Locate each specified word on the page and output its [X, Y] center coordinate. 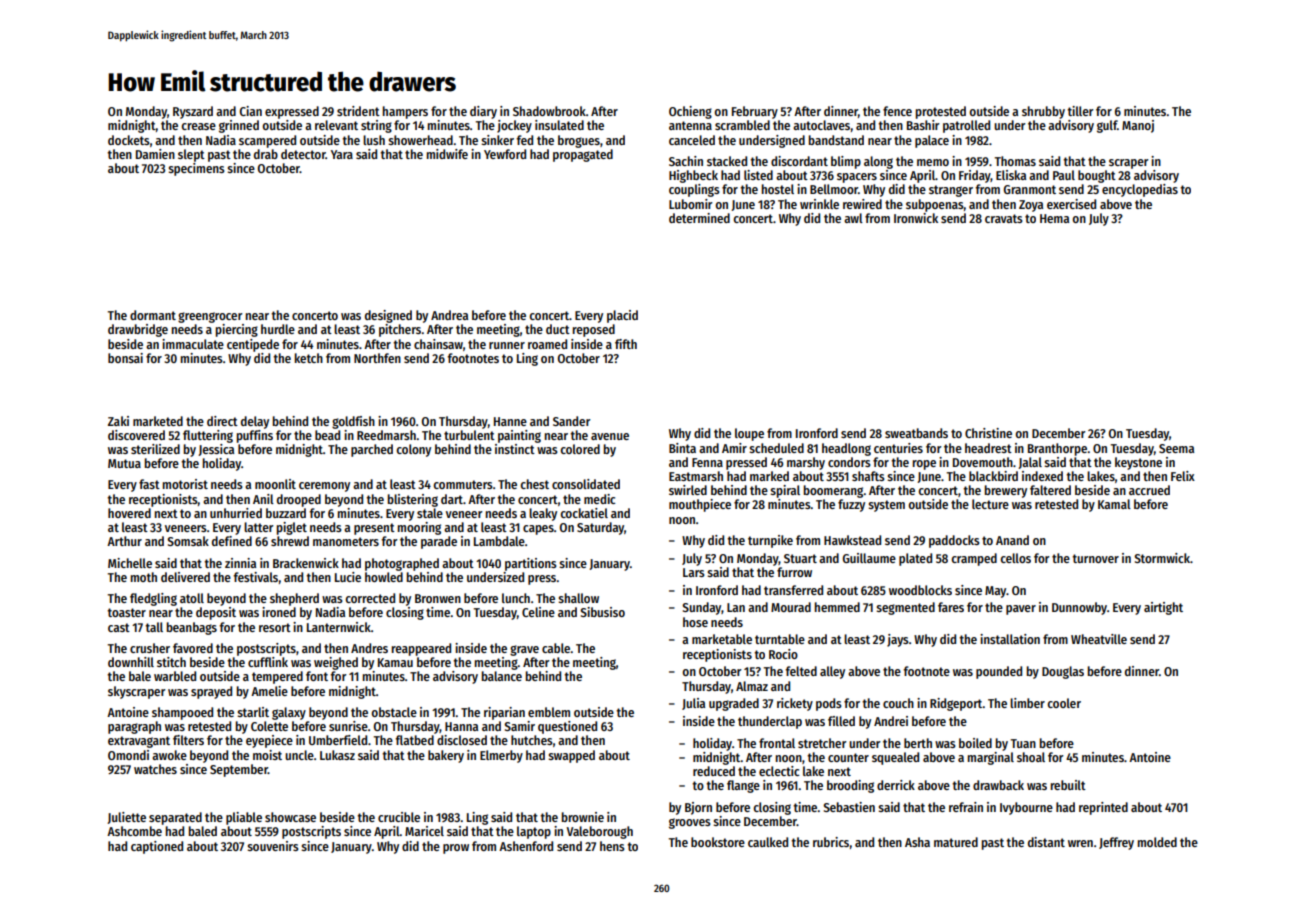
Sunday [701, 608]
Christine [988, 433]
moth [144, 577]
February [755, 112]
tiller [1080, 111]
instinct [515, 449]
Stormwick [1162, 558]
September [239, 770]
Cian [251, 111]
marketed [158, 421]
